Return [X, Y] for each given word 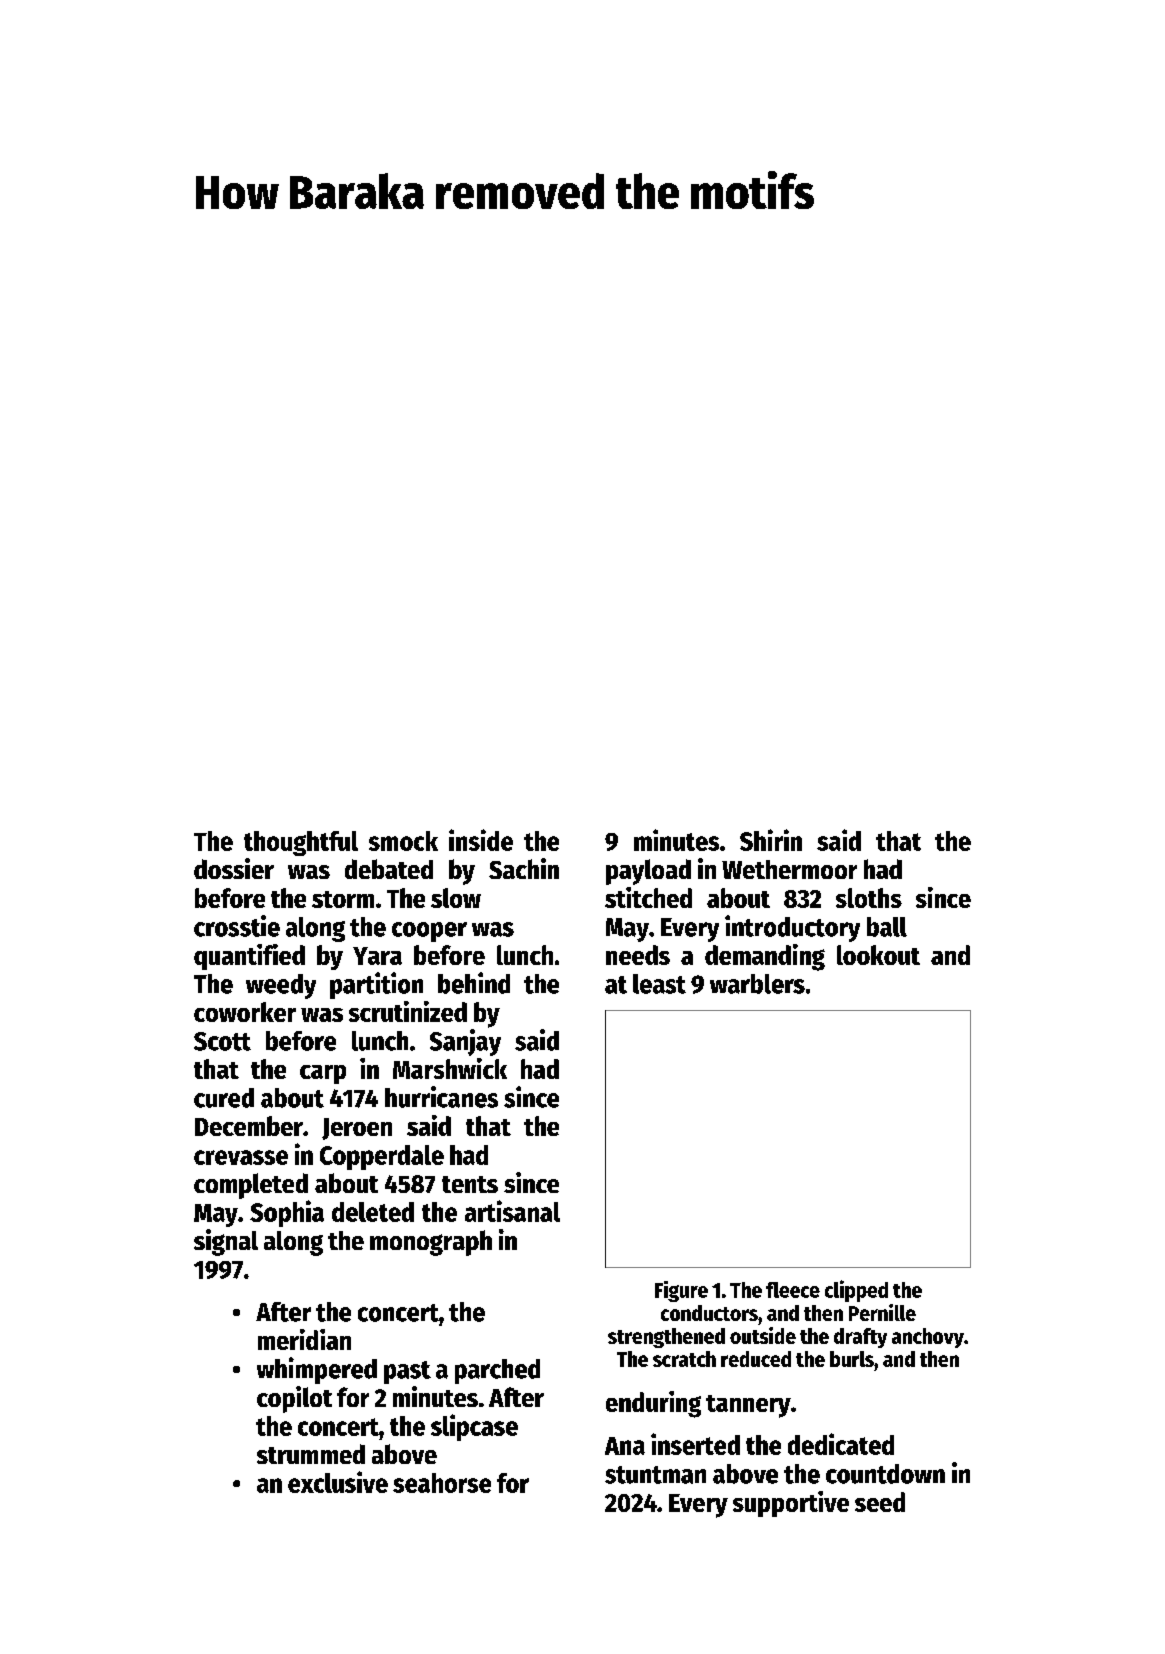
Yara [377, 956]
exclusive [338, 1482]
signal [226, 1242]
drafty [860, 1338]
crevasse [241, 1157]
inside [481, 840]
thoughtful [301, 843]
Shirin [771, 840]
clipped [856, 1291]
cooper [429, 932]
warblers [757, 984]
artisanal [512, 1211]
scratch [684, 1359]
